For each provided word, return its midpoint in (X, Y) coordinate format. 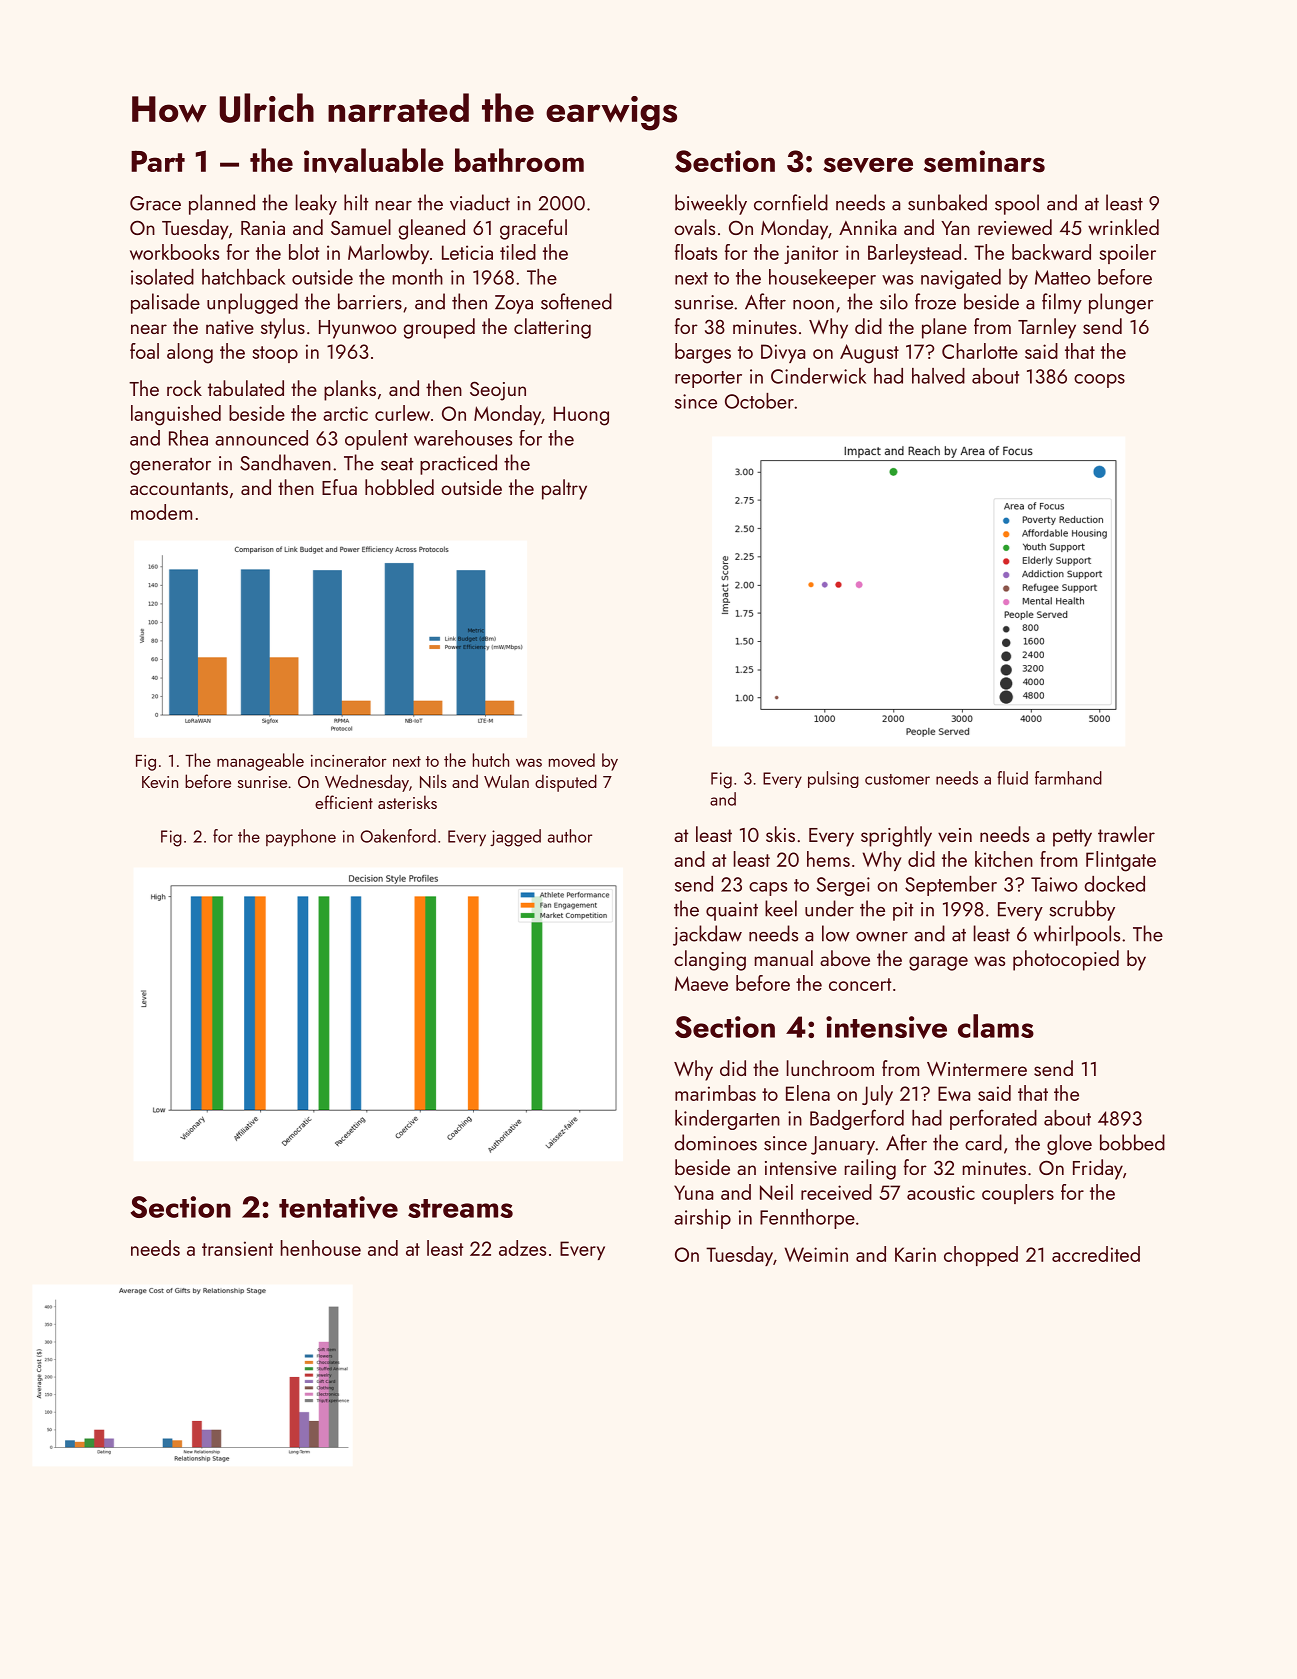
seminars (984, 161)
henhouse (321, 1248)
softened (576, 301)
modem (161, 512)
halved (938, 376)
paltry (564, 489)
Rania (263, 228)
